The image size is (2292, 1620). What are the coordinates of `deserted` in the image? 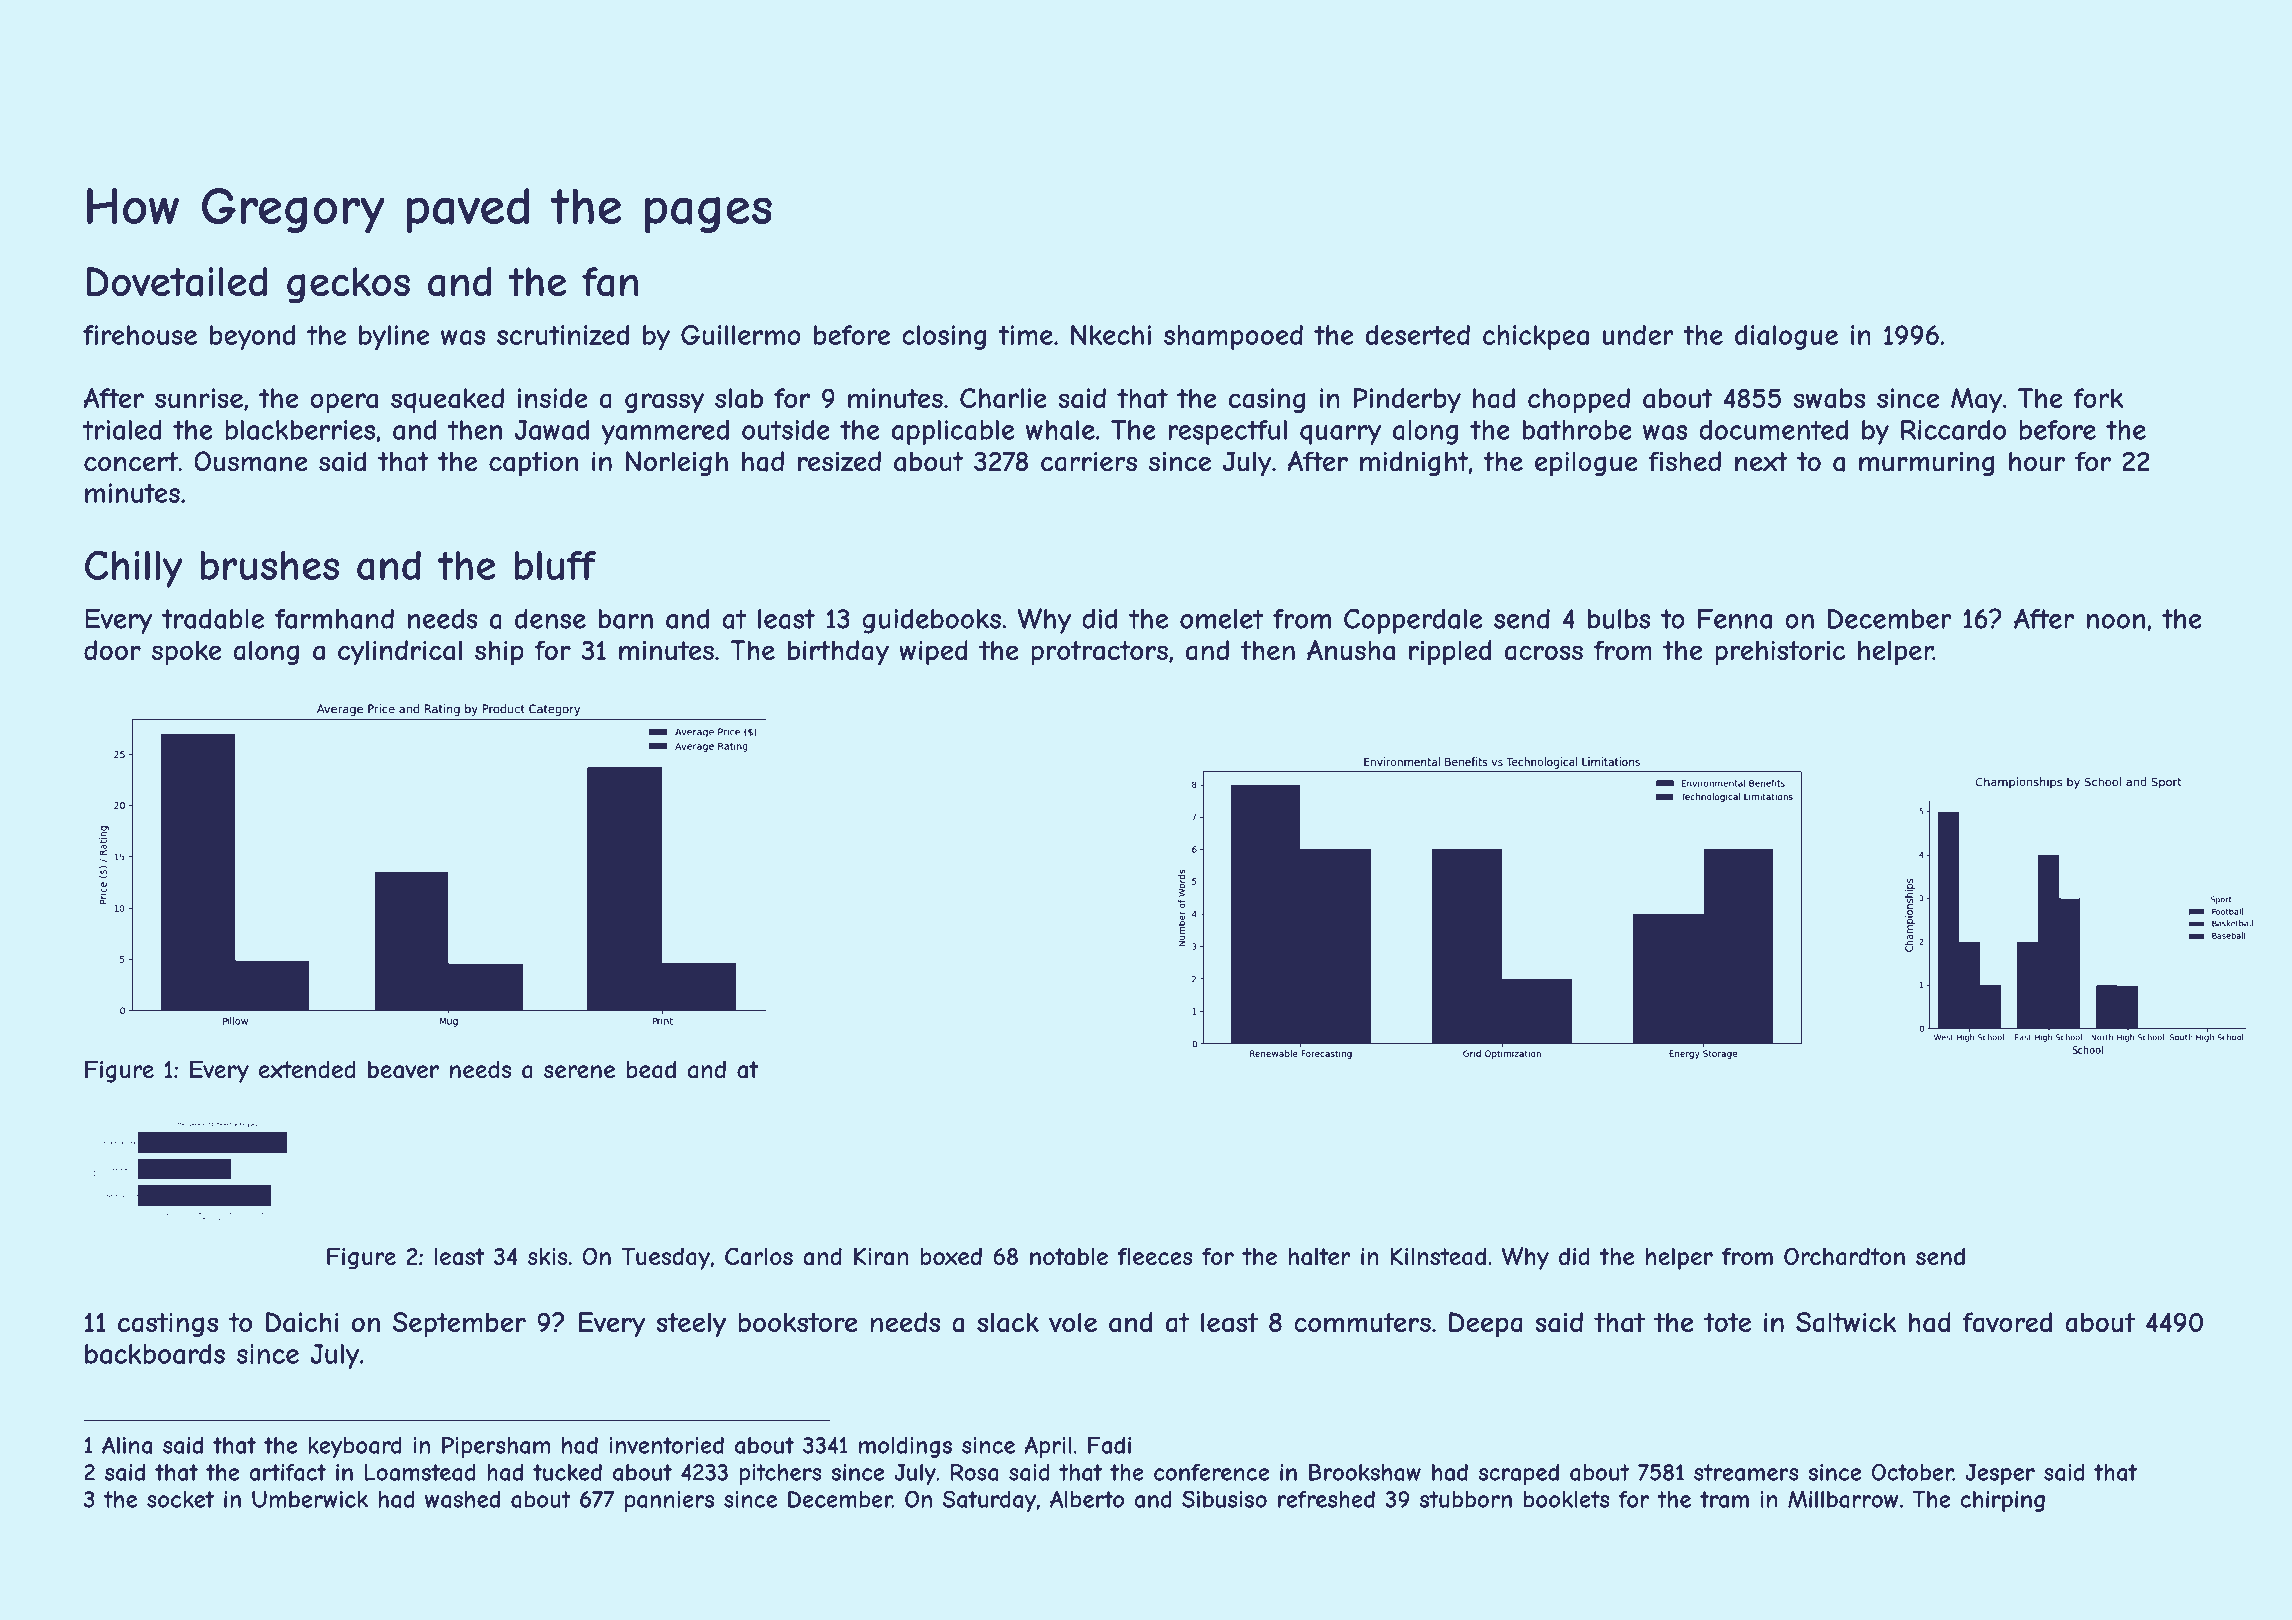 It's located at (1418, 335).
